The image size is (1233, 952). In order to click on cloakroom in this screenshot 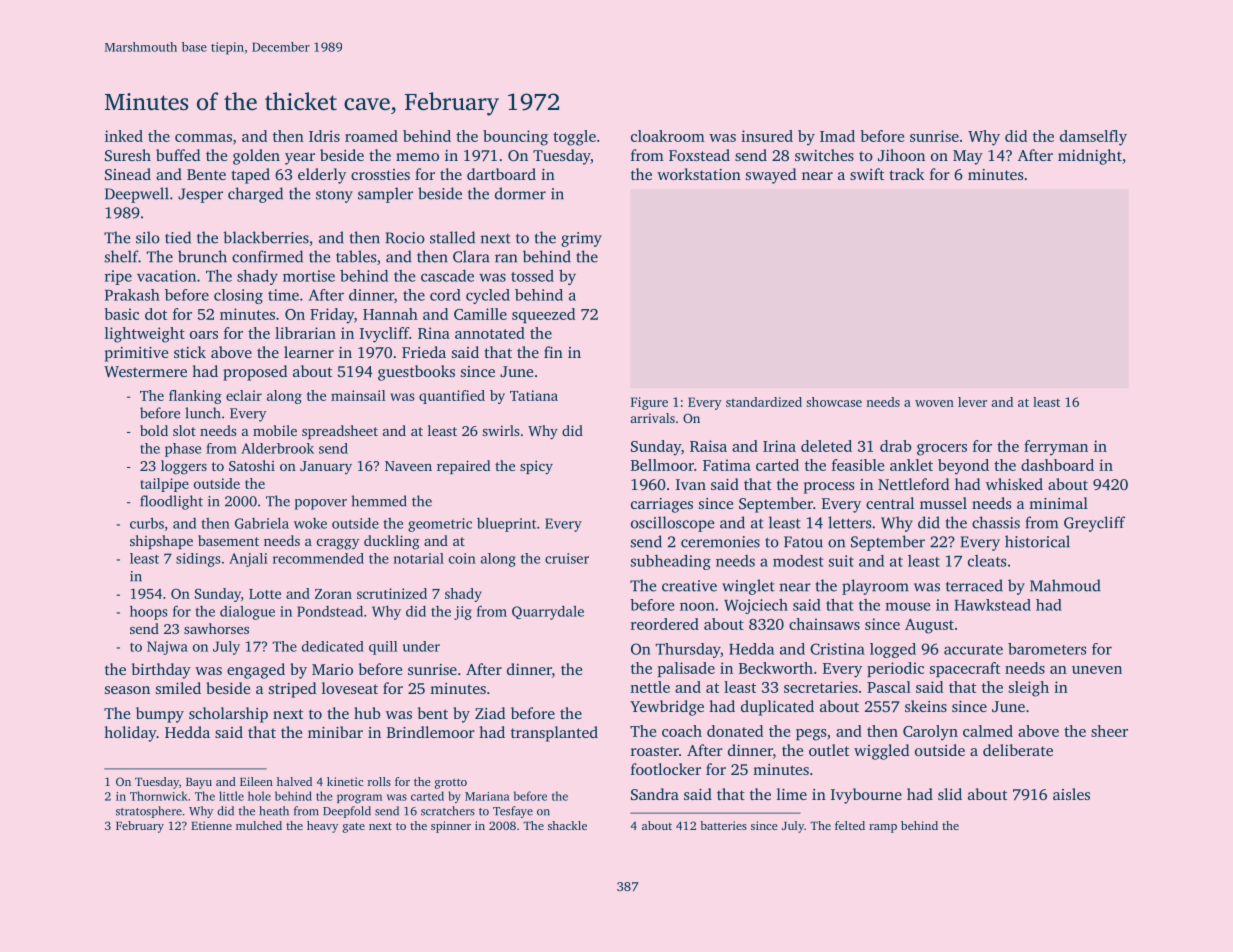, I will do `click(668, 136)`.
